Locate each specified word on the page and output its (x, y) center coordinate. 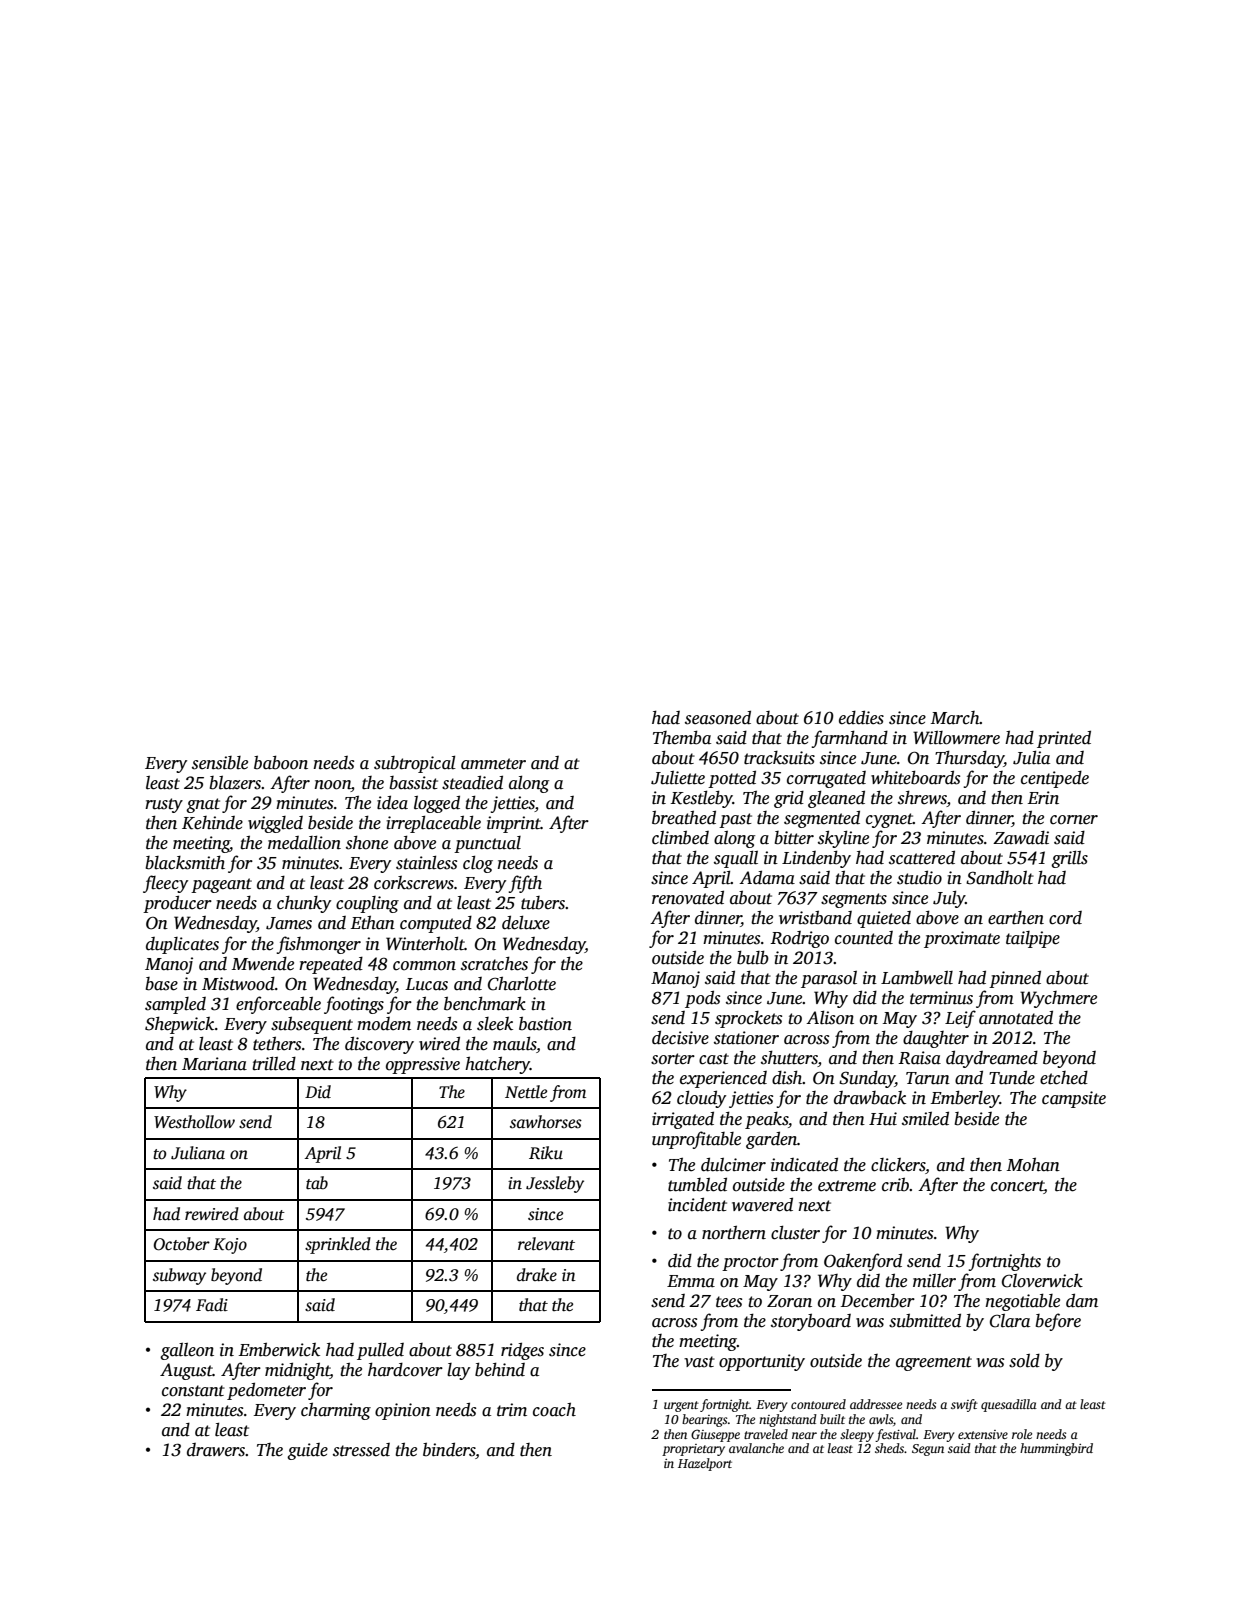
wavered (762, 1204)
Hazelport (705, 1464)
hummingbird (1056, 1449)
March (955, 718)
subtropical (415, 764)
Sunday (867, 1079)
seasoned (718, 717)
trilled (274, 1063)
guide (307, 1451)
